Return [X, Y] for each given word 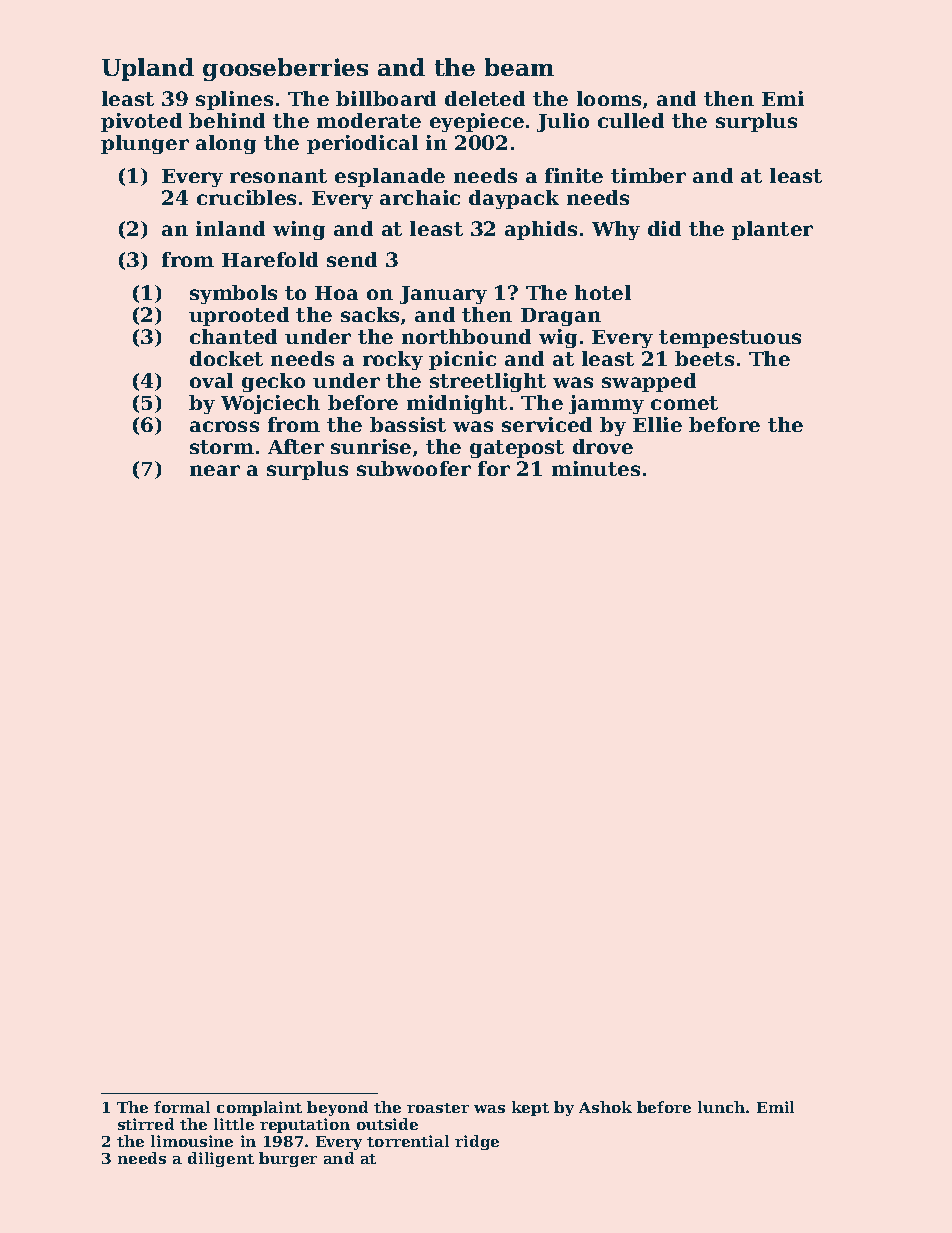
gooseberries [285, 69]
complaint [259, 1108]
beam [519, 67]
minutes [596, 468]
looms [609, 98]
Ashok [605, 1107]
